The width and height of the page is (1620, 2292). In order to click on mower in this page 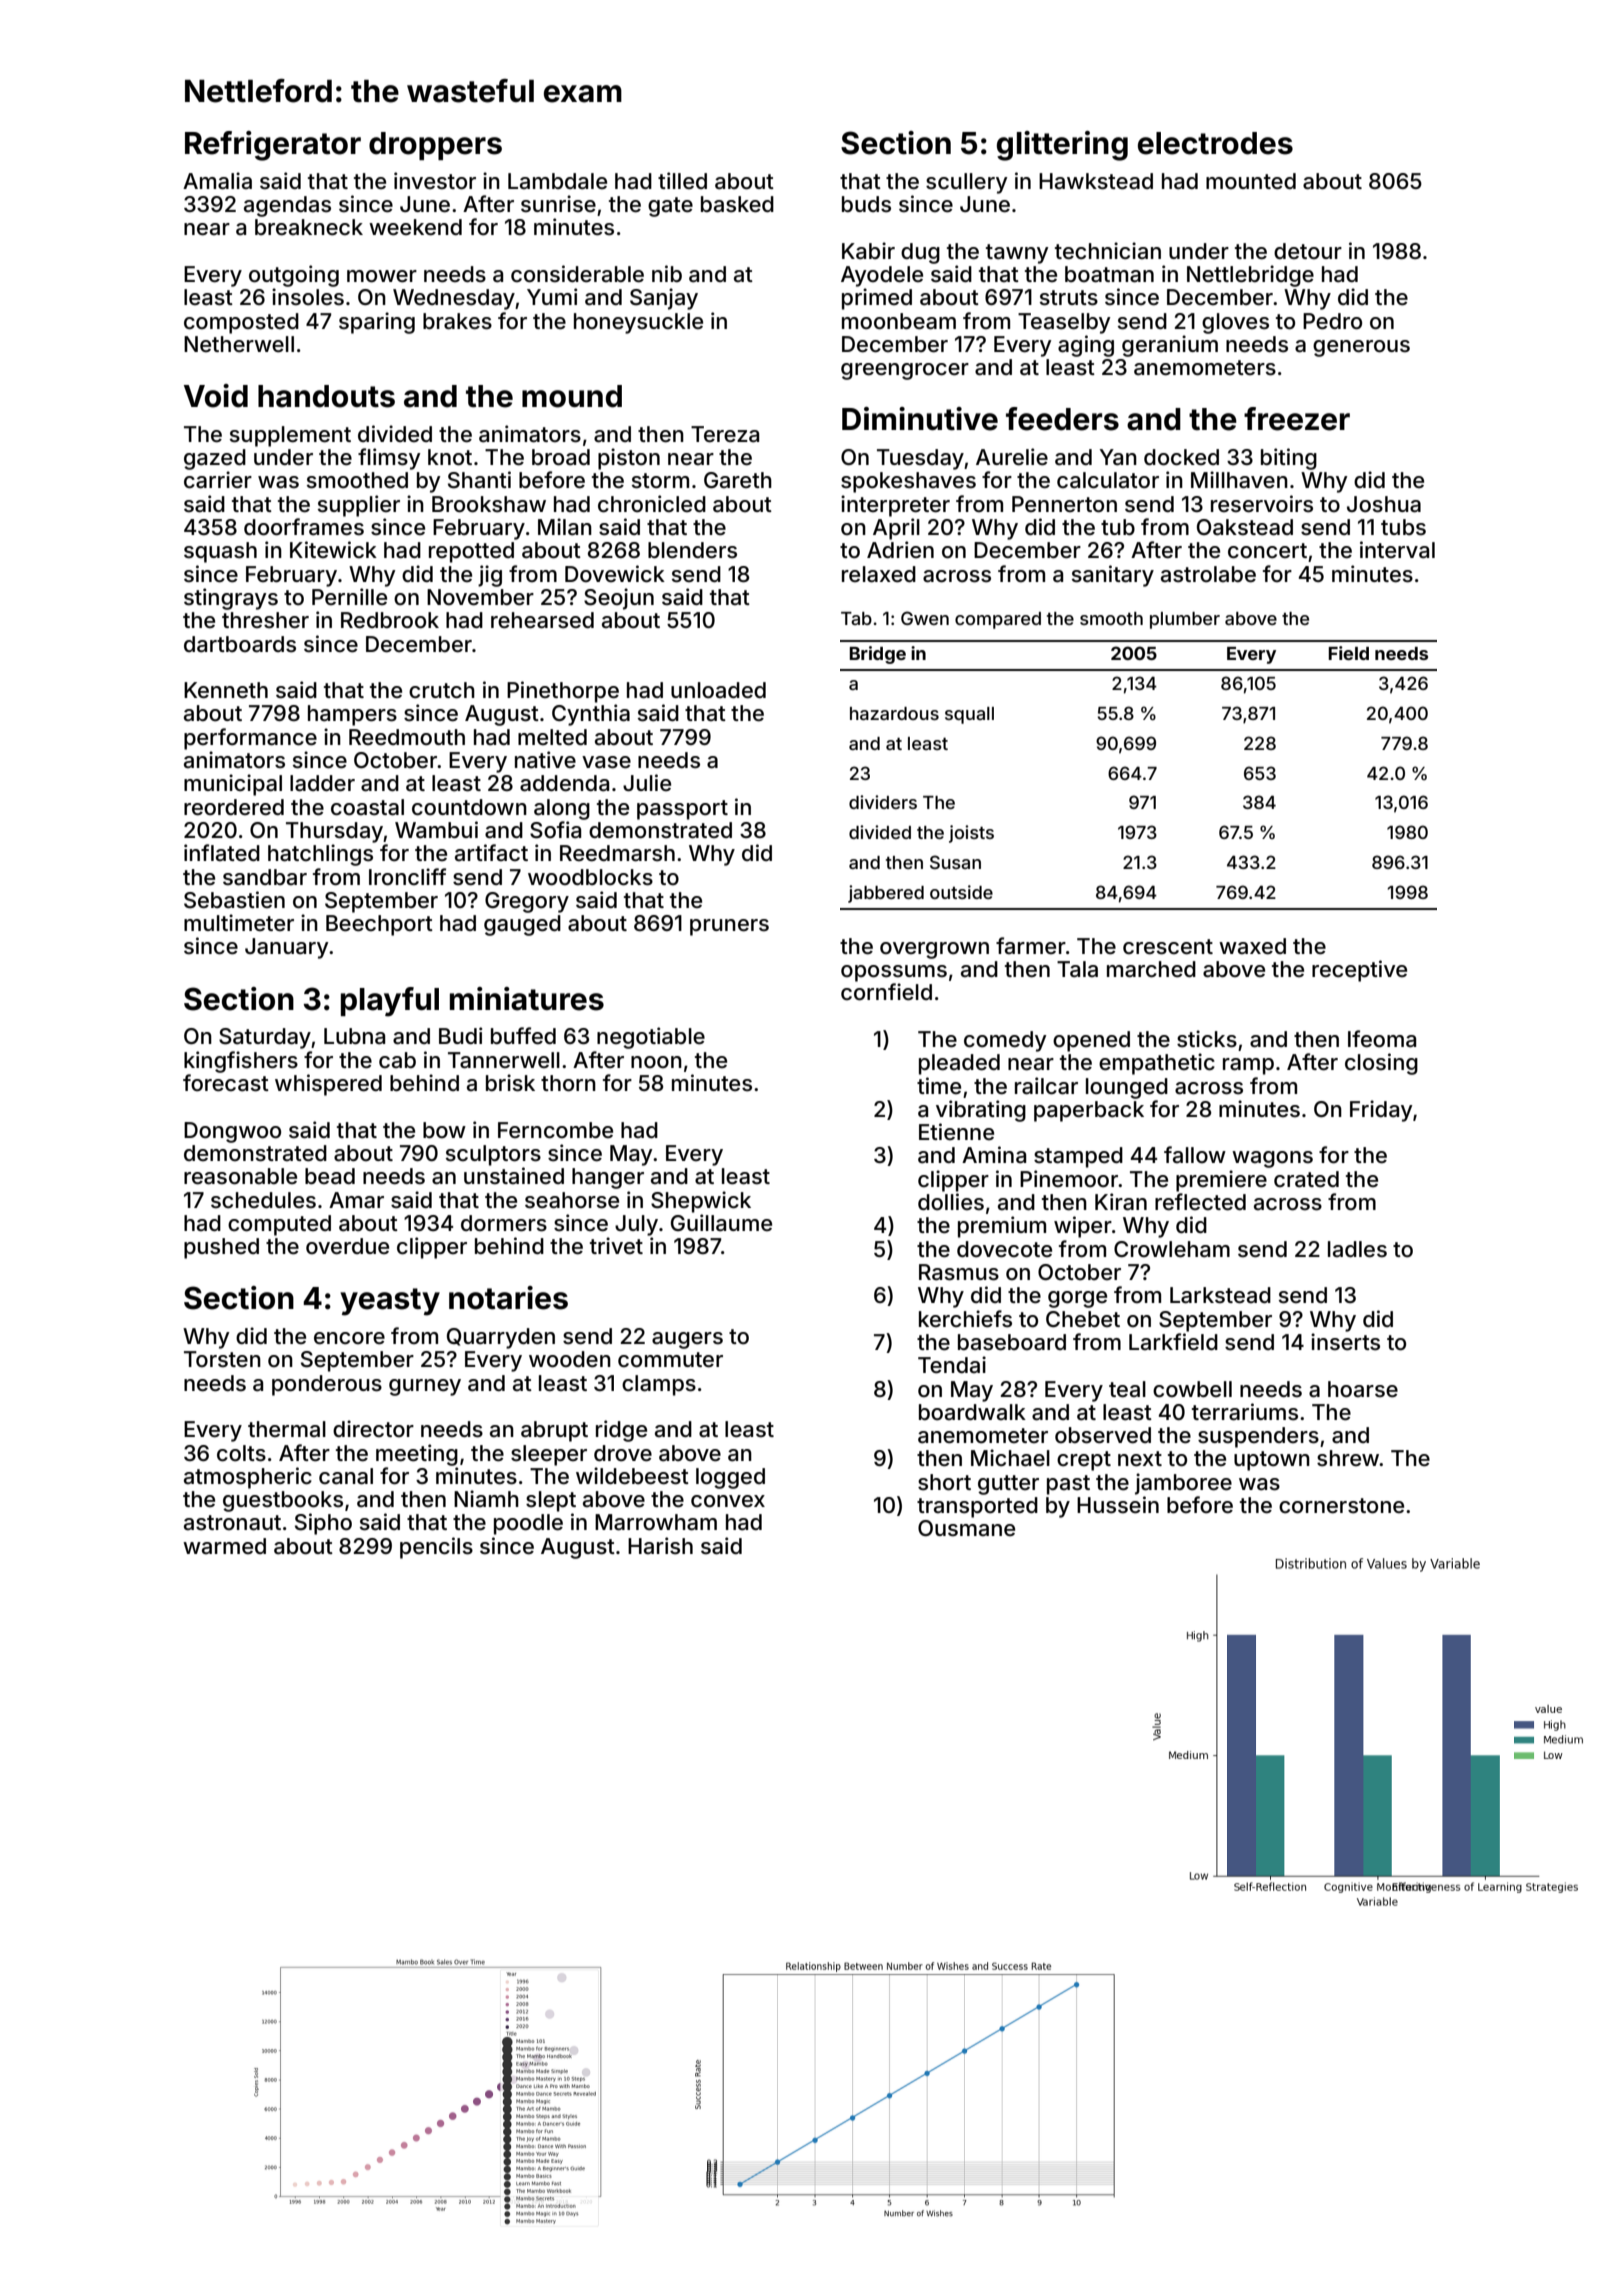, I will do `click(382, 276)`.
